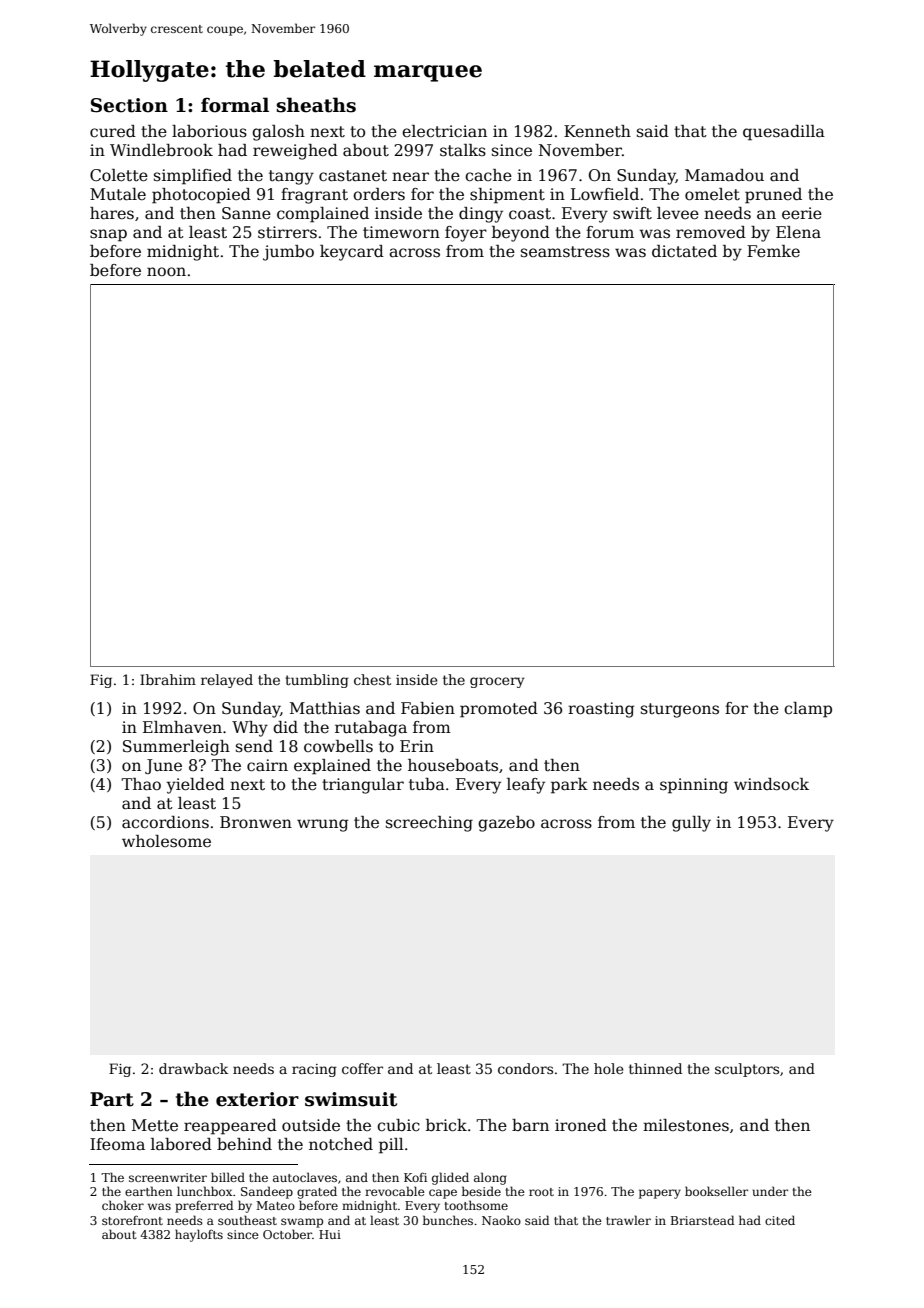  I want to click on quesadilla, so click(784, 133).
